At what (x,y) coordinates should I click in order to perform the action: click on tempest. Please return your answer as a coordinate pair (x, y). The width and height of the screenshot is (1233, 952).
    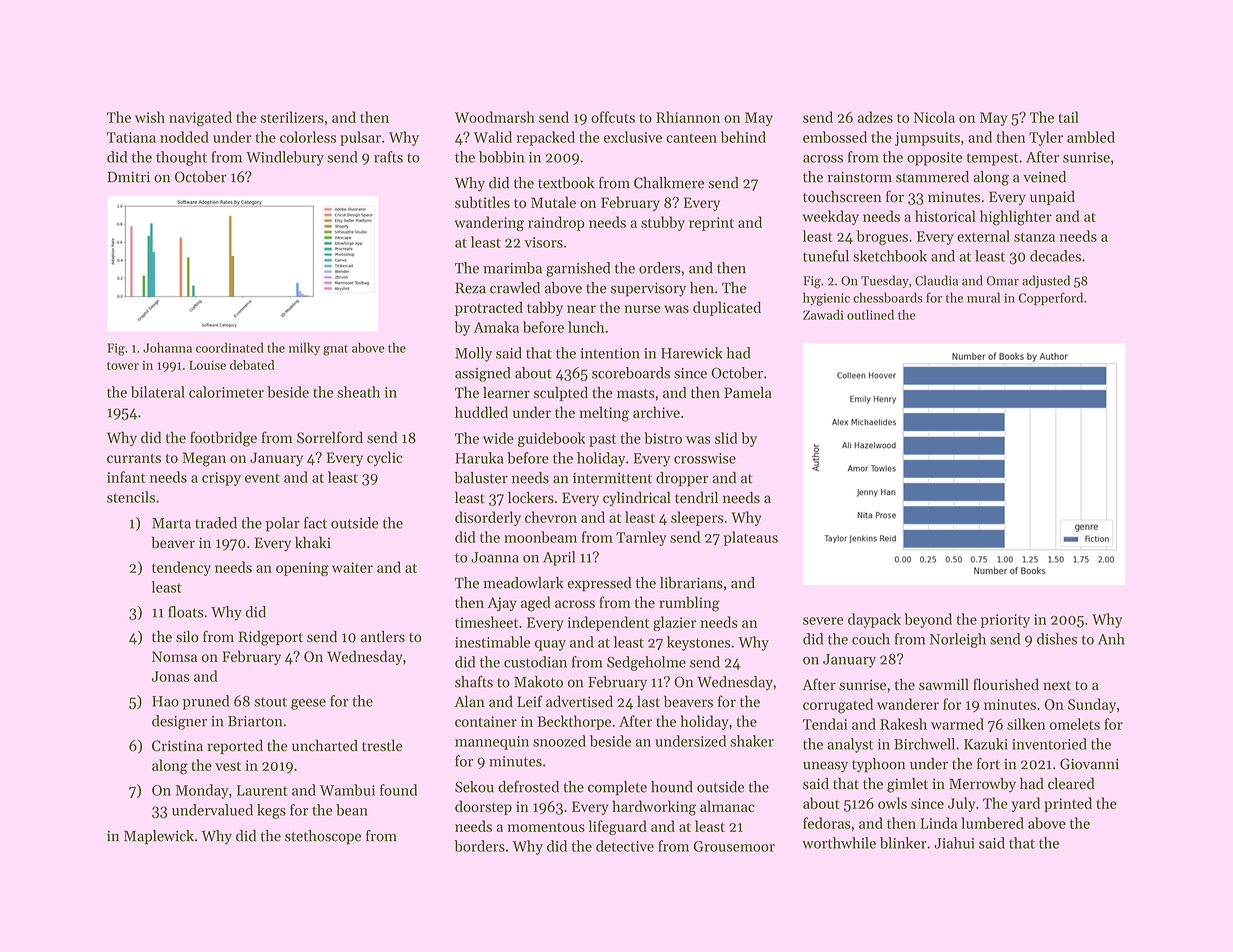
    Looking at the image, I should click on (992, 159).
